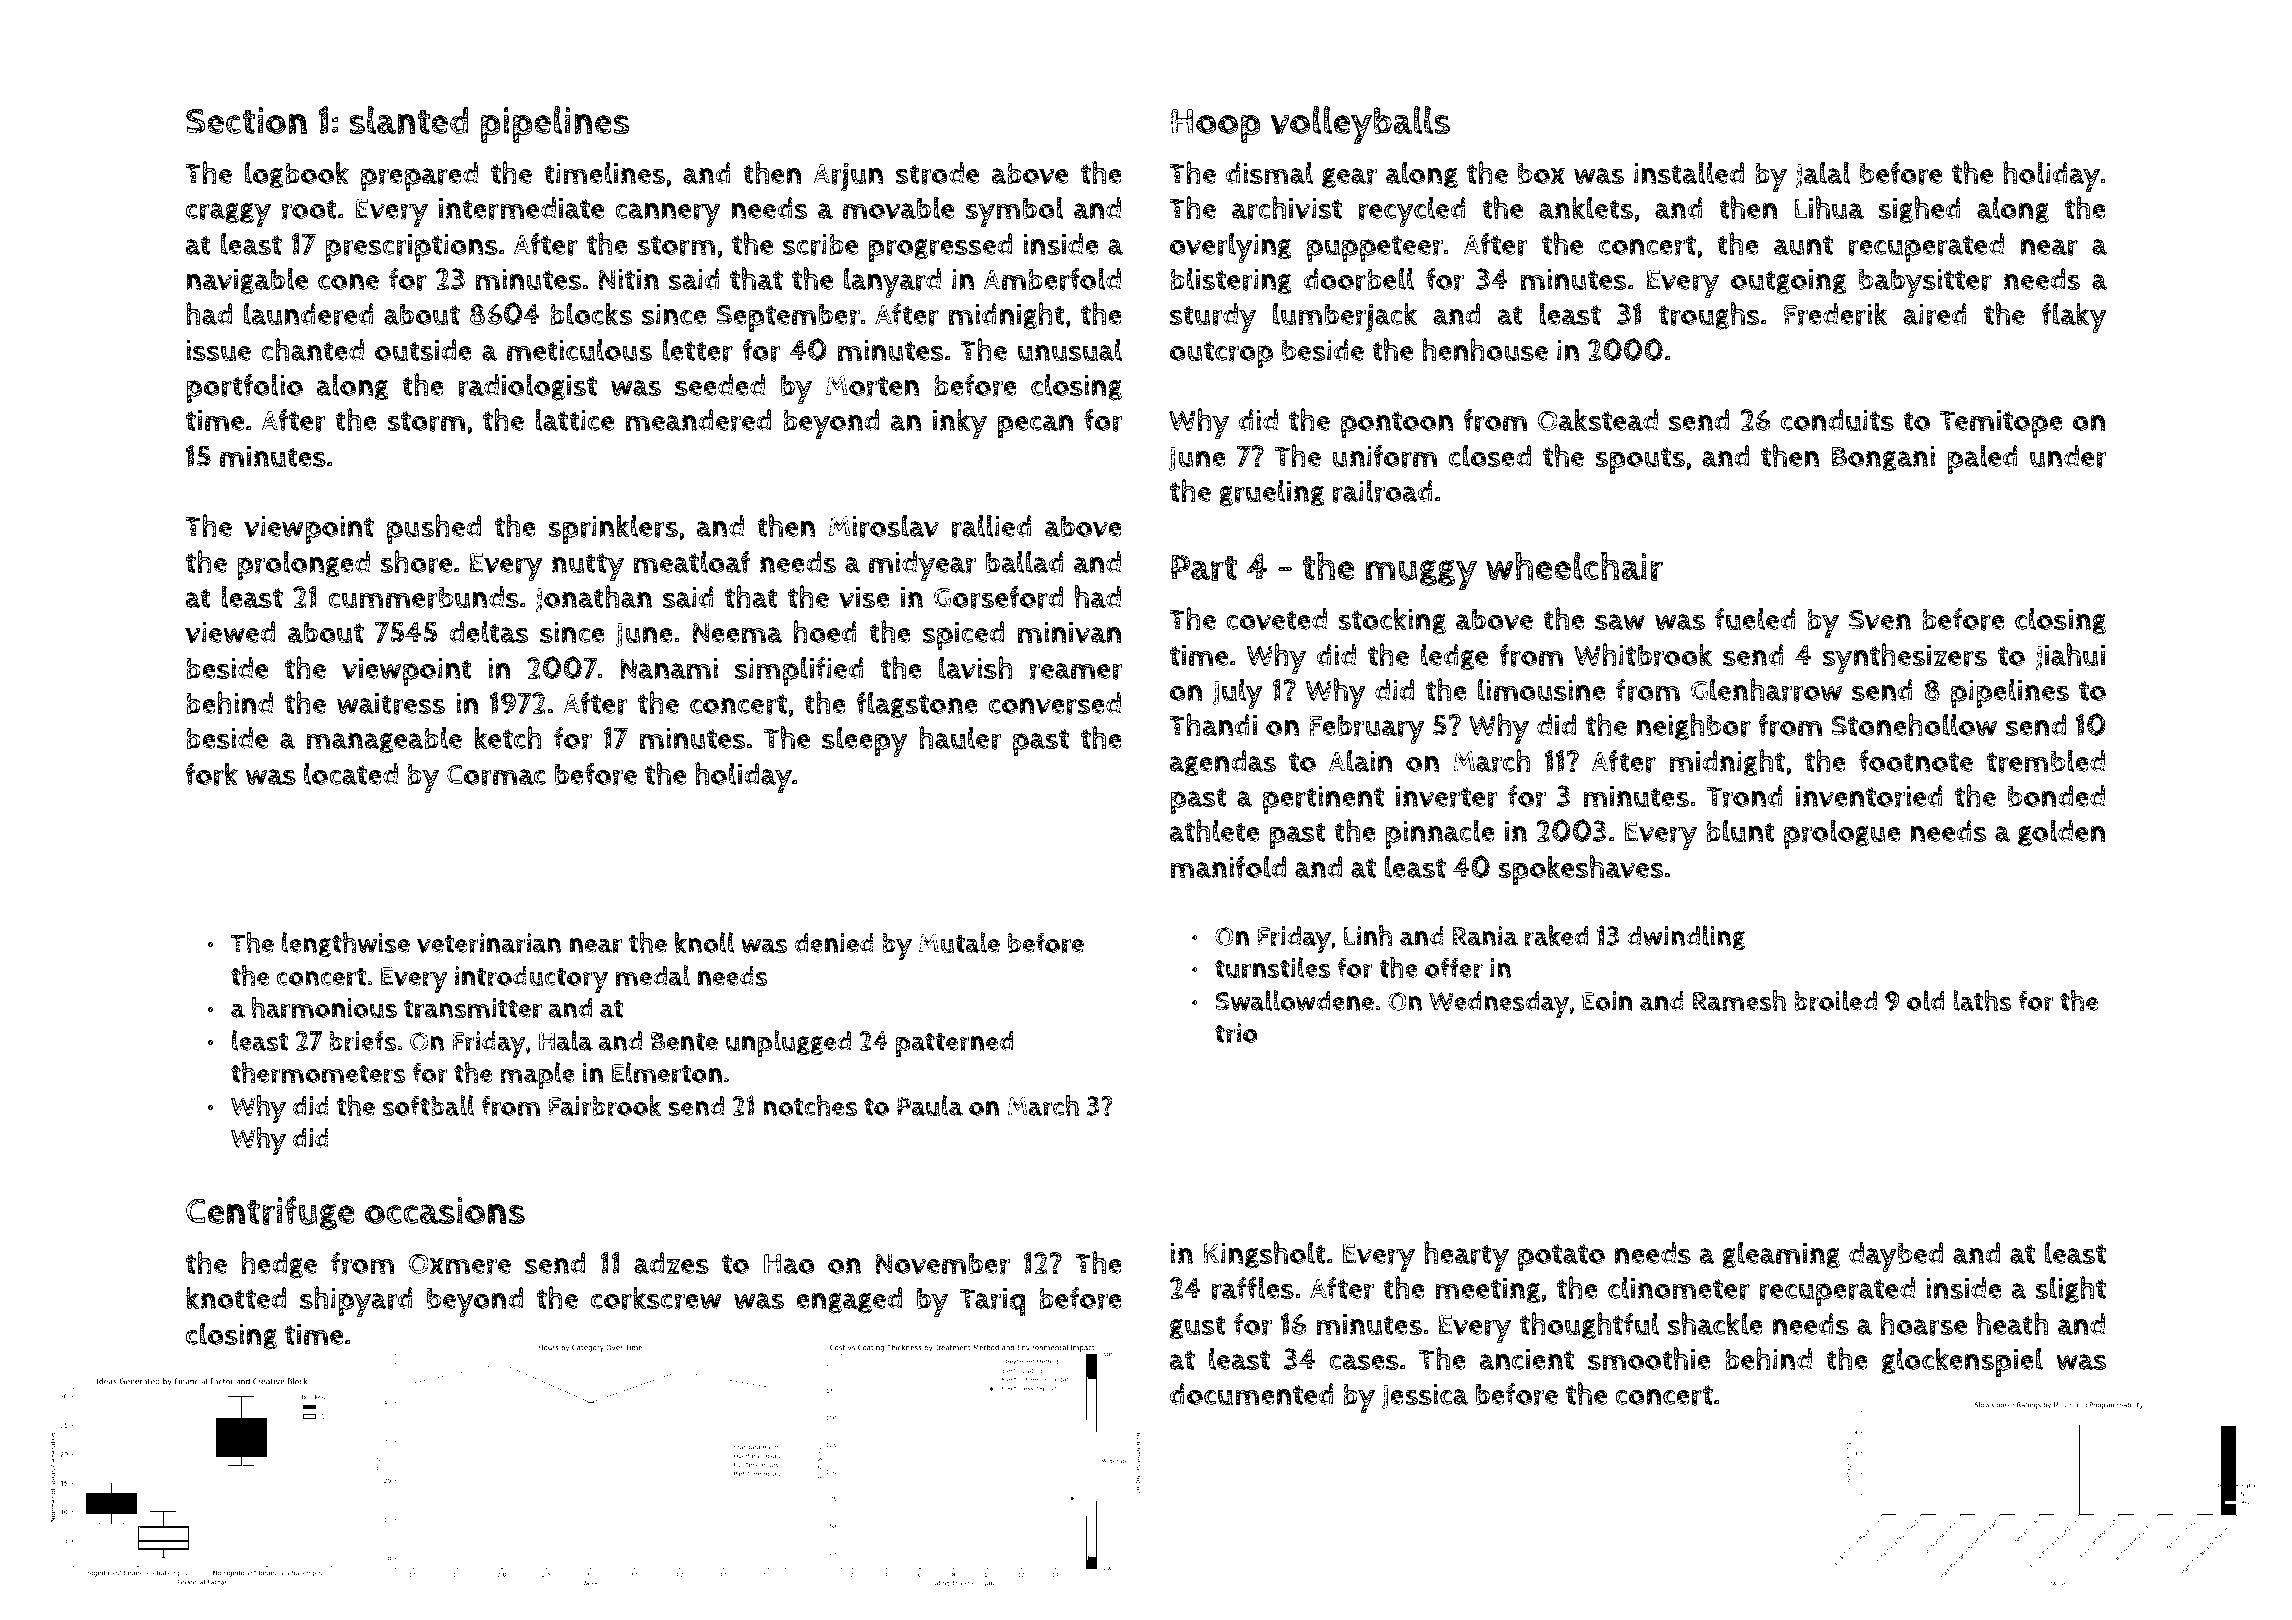 This document has height=1620, width=2292. What do you see at coordinates (1880, 619) in the document?
I see `Sven` at bounding box center [1880, 619].
